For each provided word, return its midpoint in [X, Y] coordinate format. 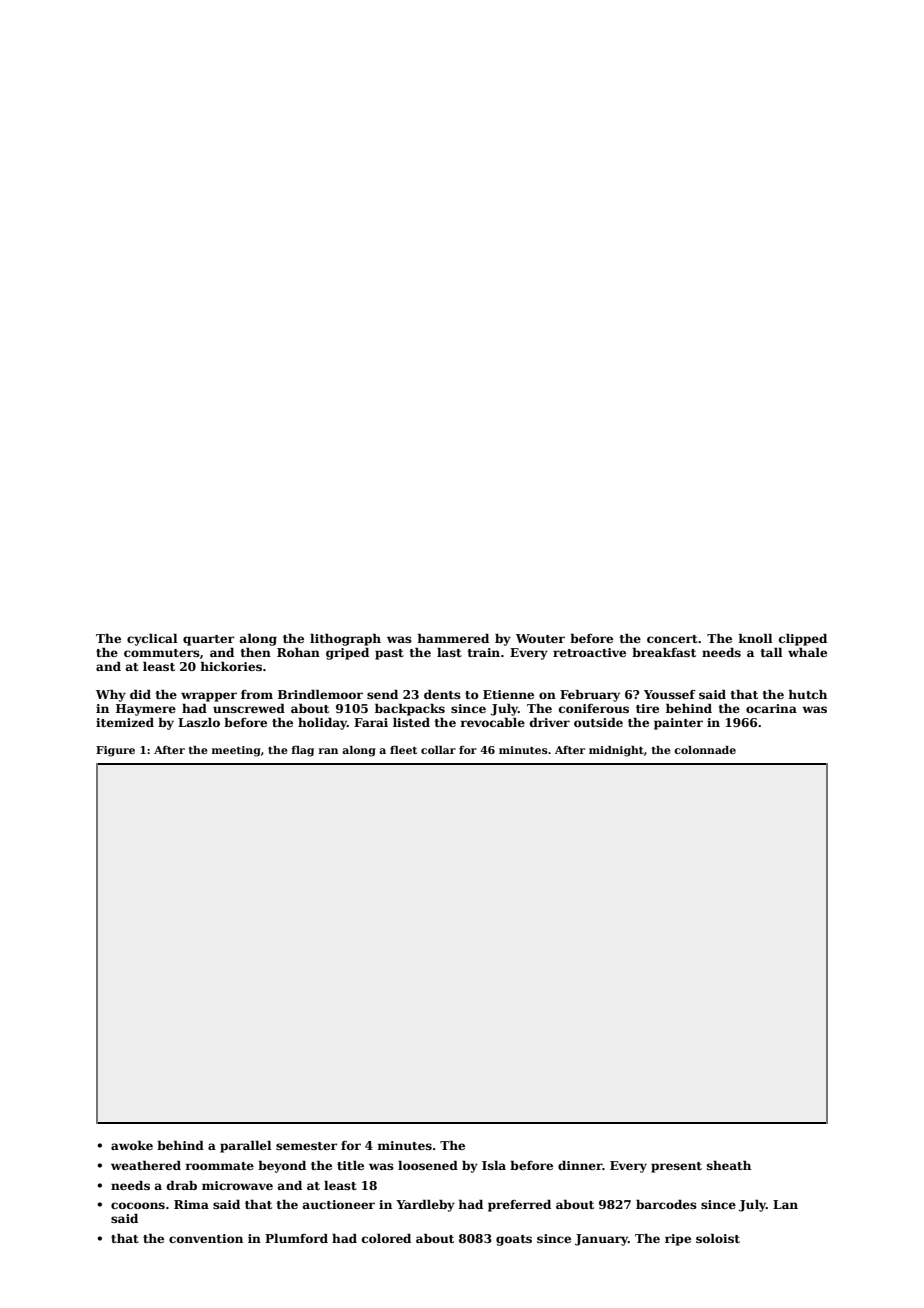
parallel [246, 1146]
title [350, 1165]
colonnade [705, 750]
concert [672, 639]
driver [550, 722]
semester [306, 1146]
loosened [428, 1165]
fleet [403, 750]
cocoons [138, 1205]
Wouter [540, 638]
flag [303, 751]
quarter [208, 640]
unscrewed [249, 708]
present [676, 1167]
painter [678, 724]
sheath [729, 1165]
